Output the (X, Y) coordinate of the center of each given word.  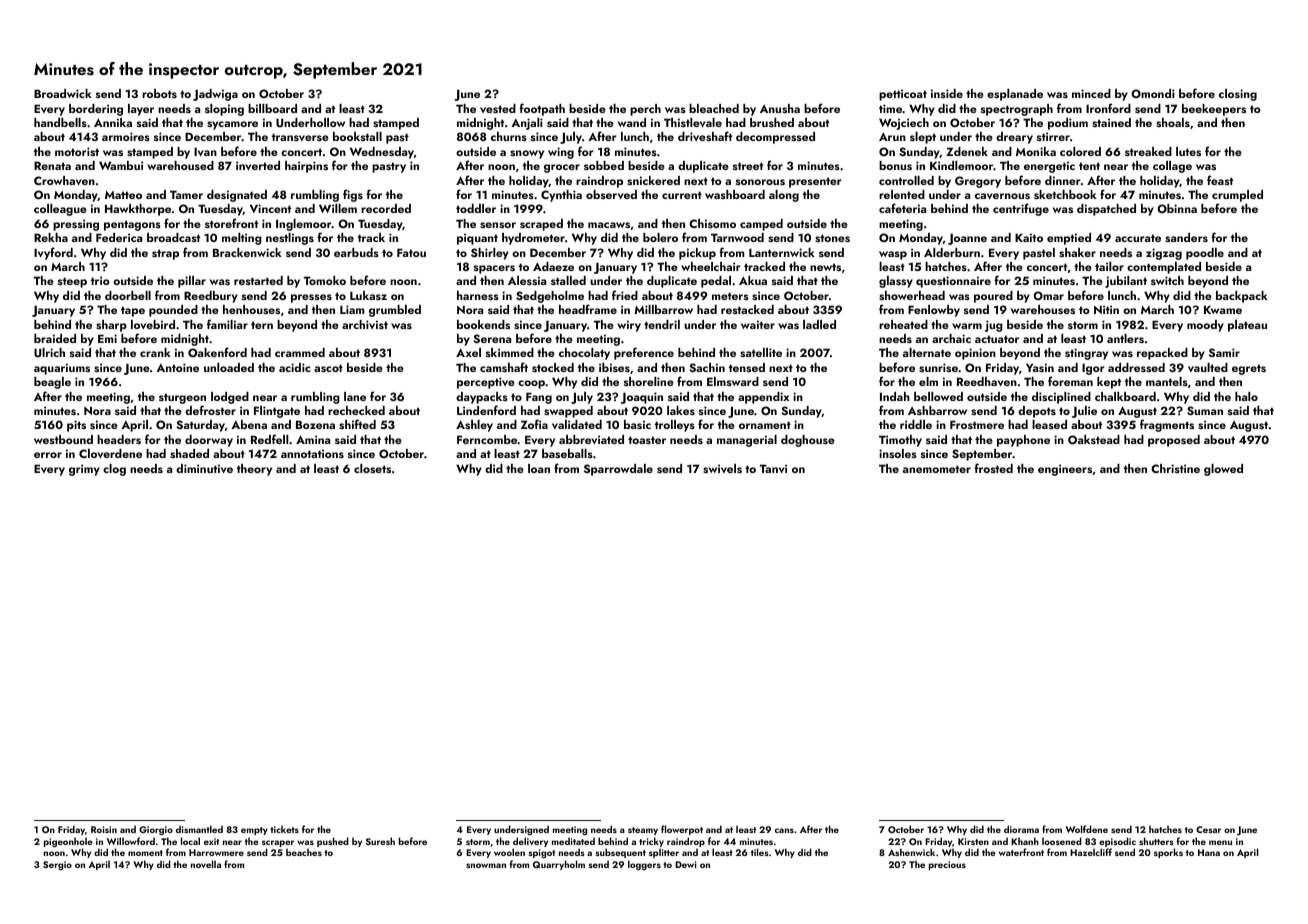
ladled (819, 324)
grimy (84, 470)
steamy (643, 831)
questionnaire (953, 282)
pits (76, 426)
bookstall (357, 136)
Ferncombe (487, 439)
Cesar (1208, 829)
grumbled (395, 311)
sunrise (938, 367)
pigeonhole (68, 842)
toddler (476, 208)
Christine (1175, 468)
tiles (760, 852)
